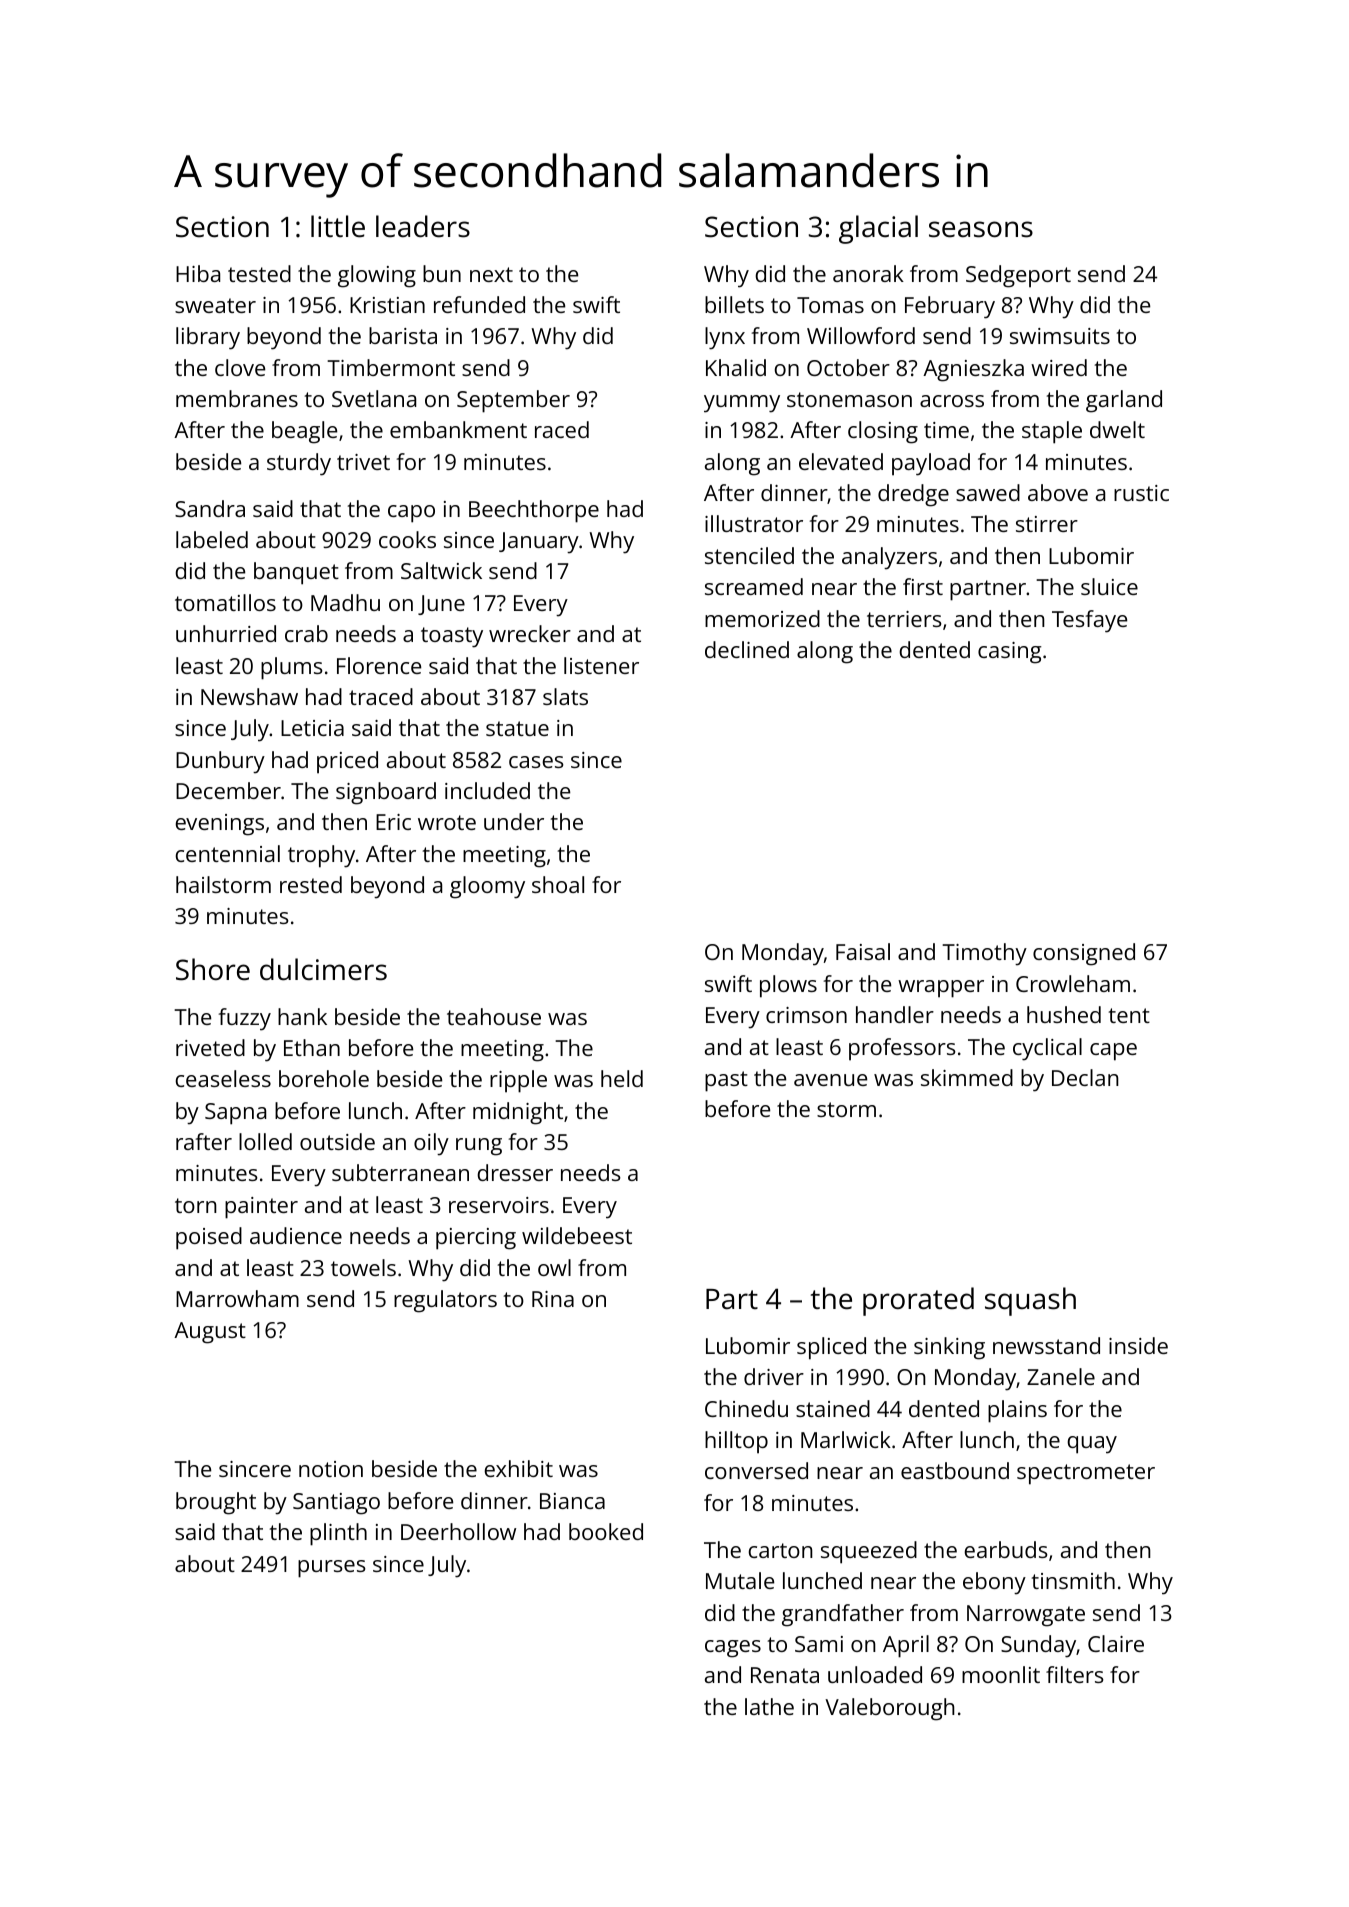 This screenshot has height=1907, width=1349. What do you see at coordinates (762, 618) in the screenshot?
I see `memorized` at bounding box center [762, 618].
